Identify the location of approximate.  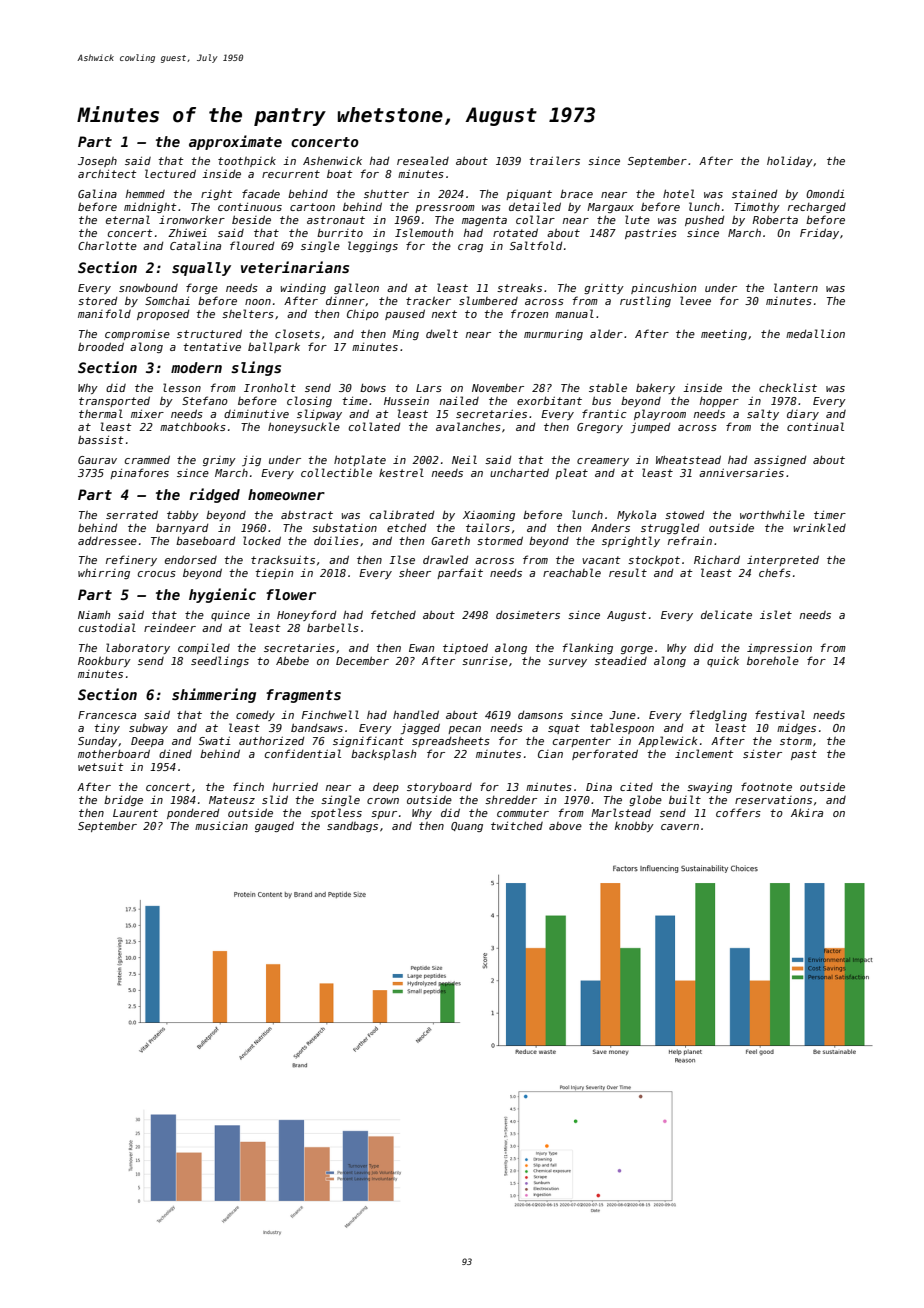
(235, 142).
